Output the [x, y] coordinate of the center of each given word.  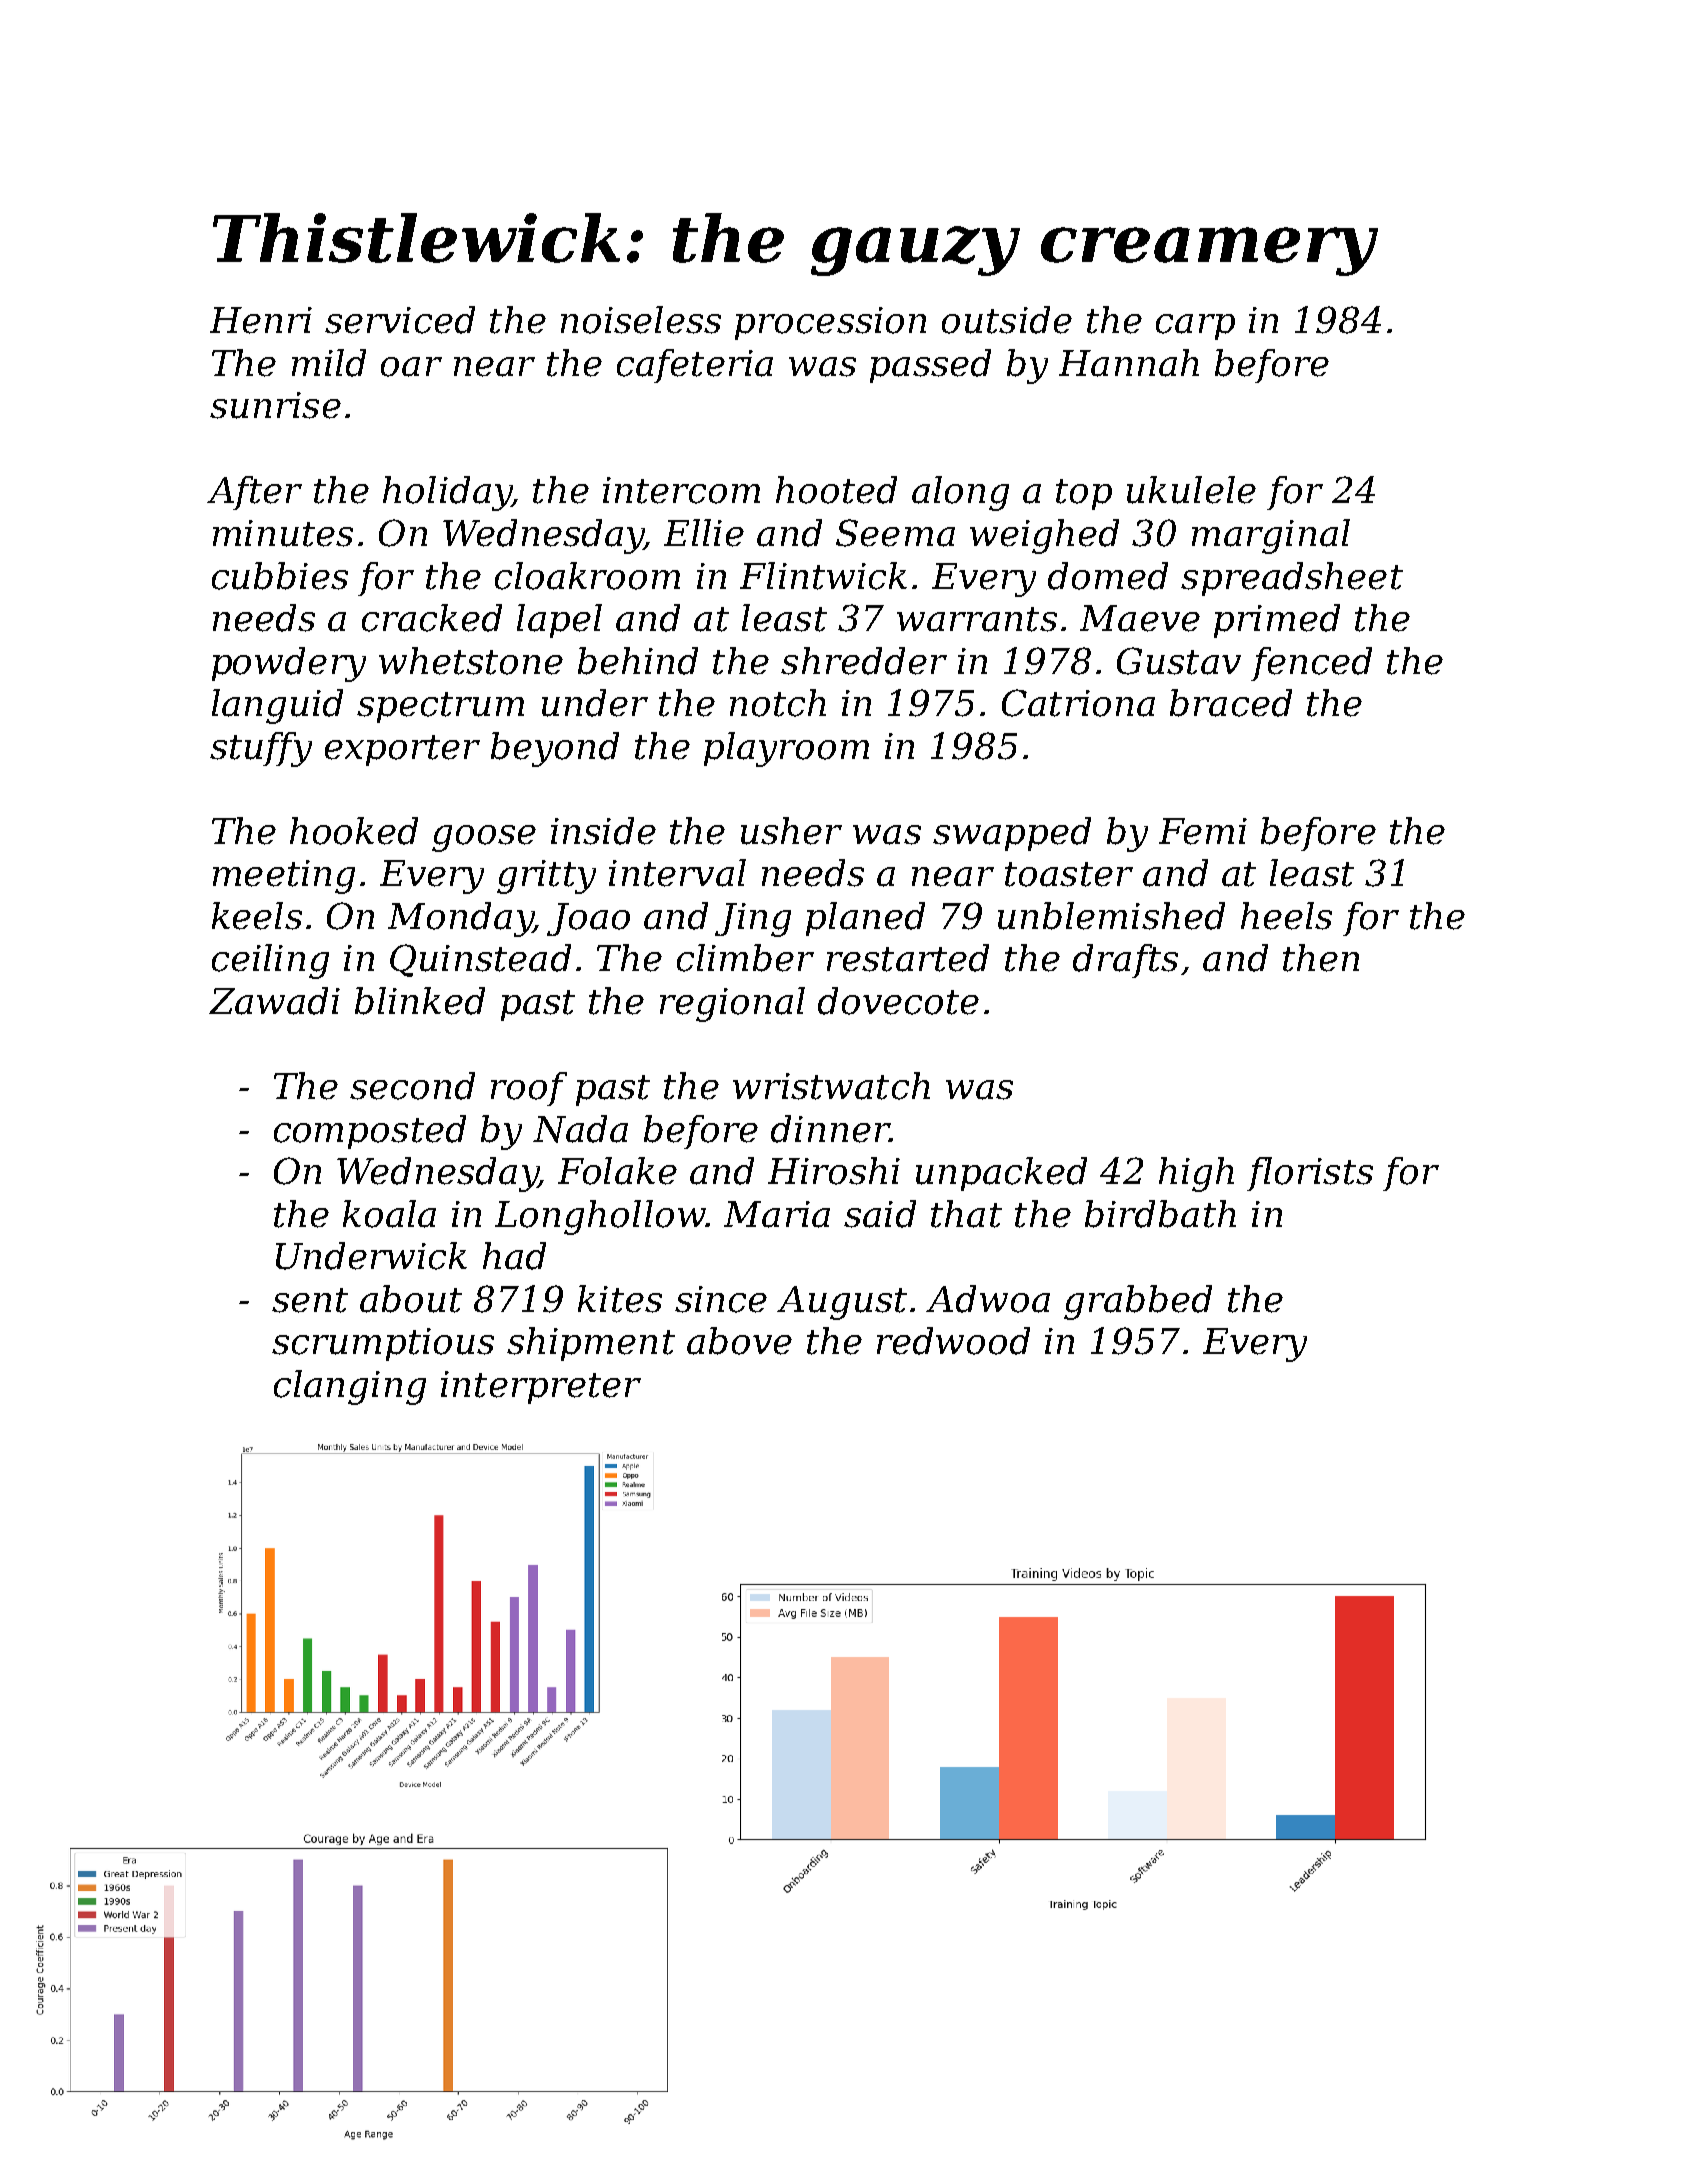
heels [1286, 916]
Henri [261, 320]
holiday [447, 493]
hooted [836, 490]
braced [1231, 703]
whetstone [471, 661]
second [412, 1086]
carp [1195, 327]
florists [1310, 1174]
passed [930, 366]
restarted [908, 958]
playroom [786, 749]
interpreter [541, 1387]
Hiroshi [834, 1171]
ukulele [1191, 490]
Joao [588, 919]
